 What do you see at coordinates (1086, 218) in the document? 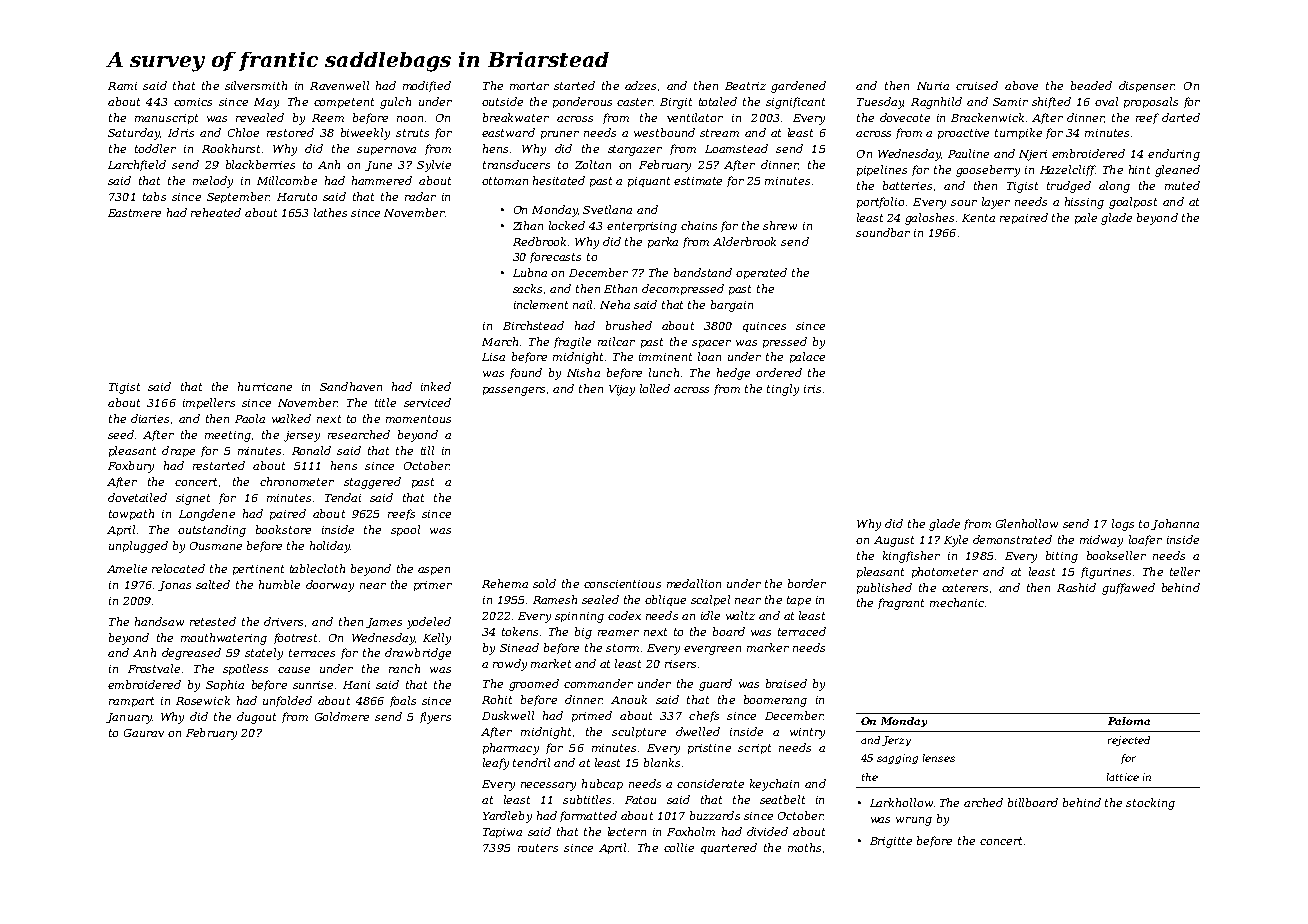
I see `pale` at bounding box center [1086, 218].
